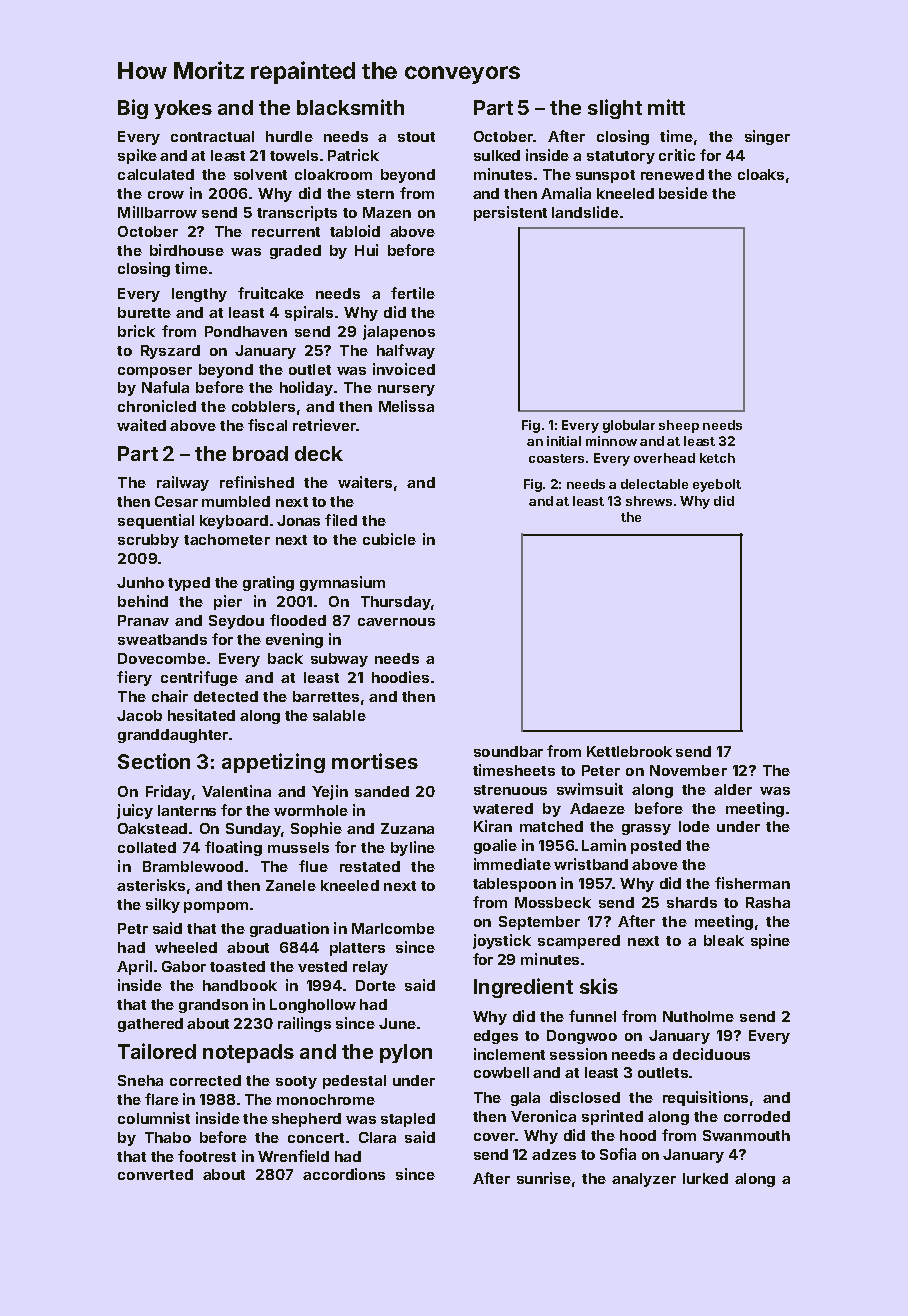 This screenshot has width=908, height=1316. What do you see at coordinates (133, 928) in the screenshot?
I see `Petr` at bounding box center [133, 928].
